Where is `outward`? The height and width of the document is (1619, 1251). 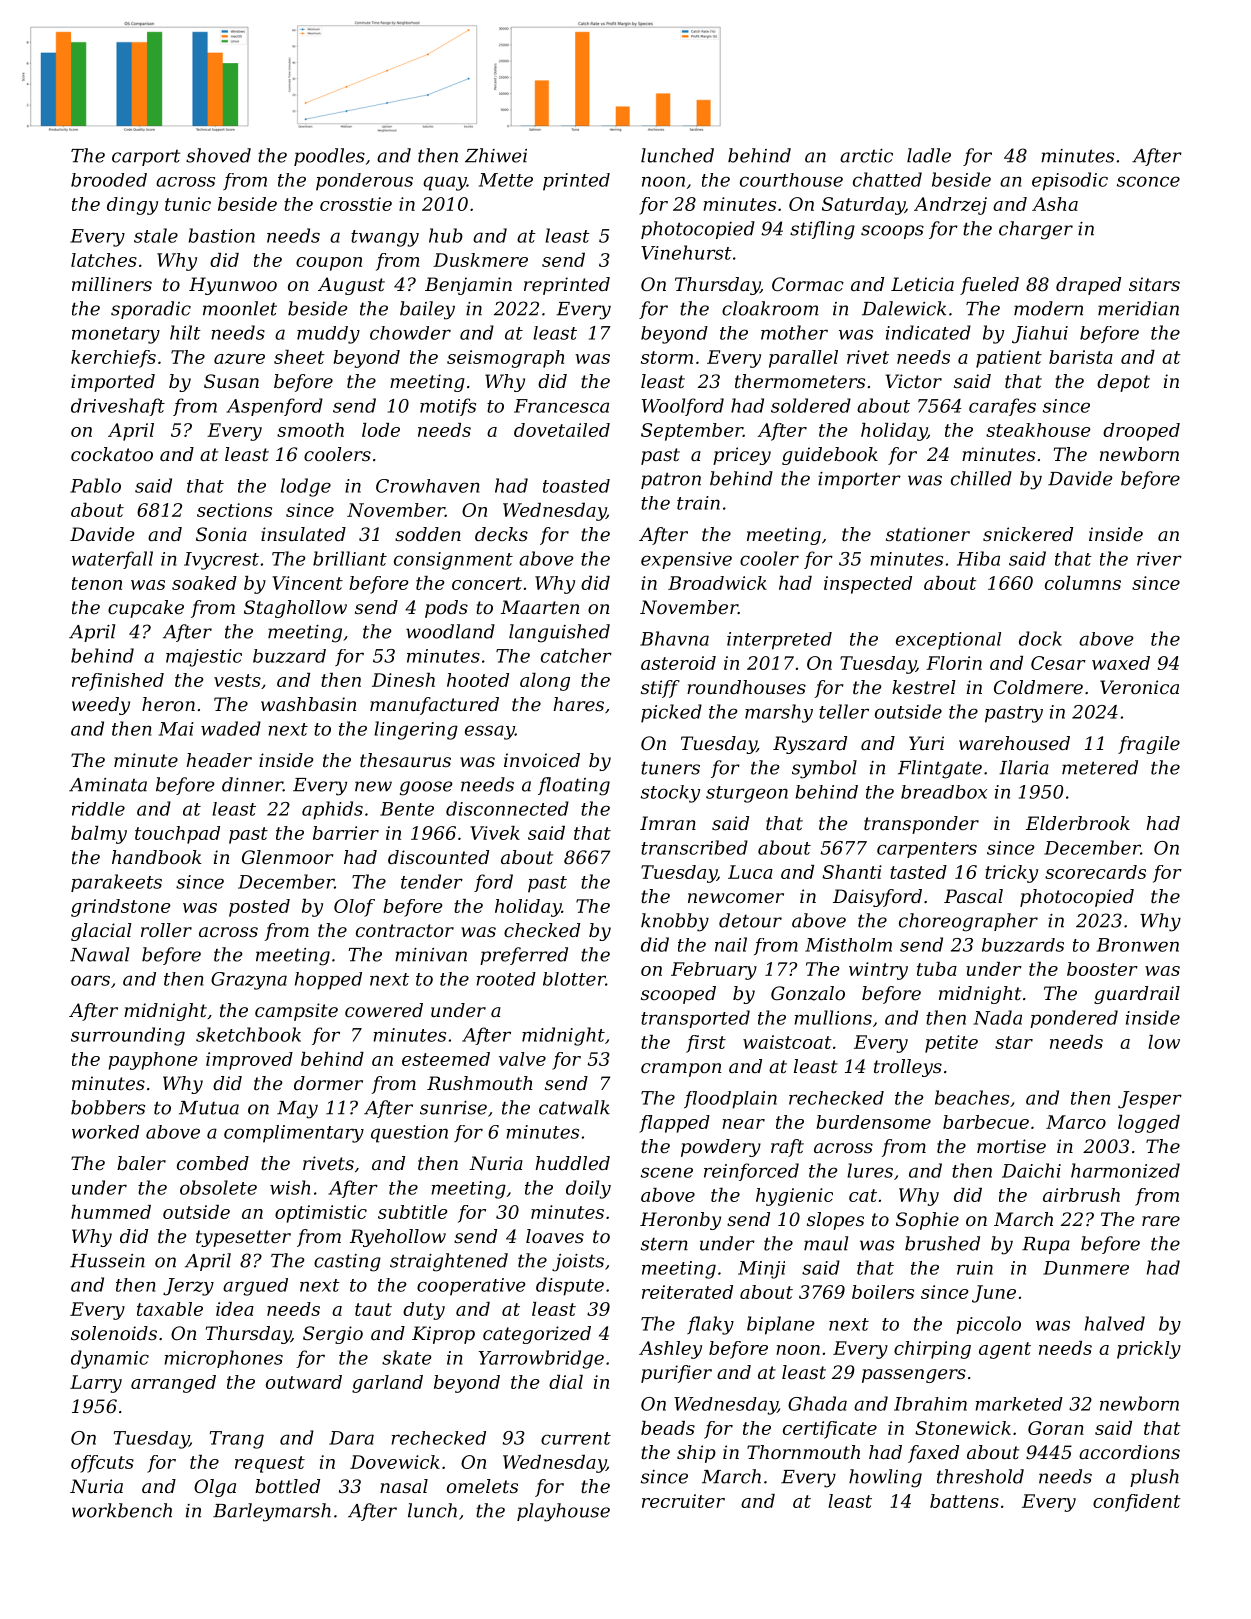
outward is located at coordinates (304, 1382).
